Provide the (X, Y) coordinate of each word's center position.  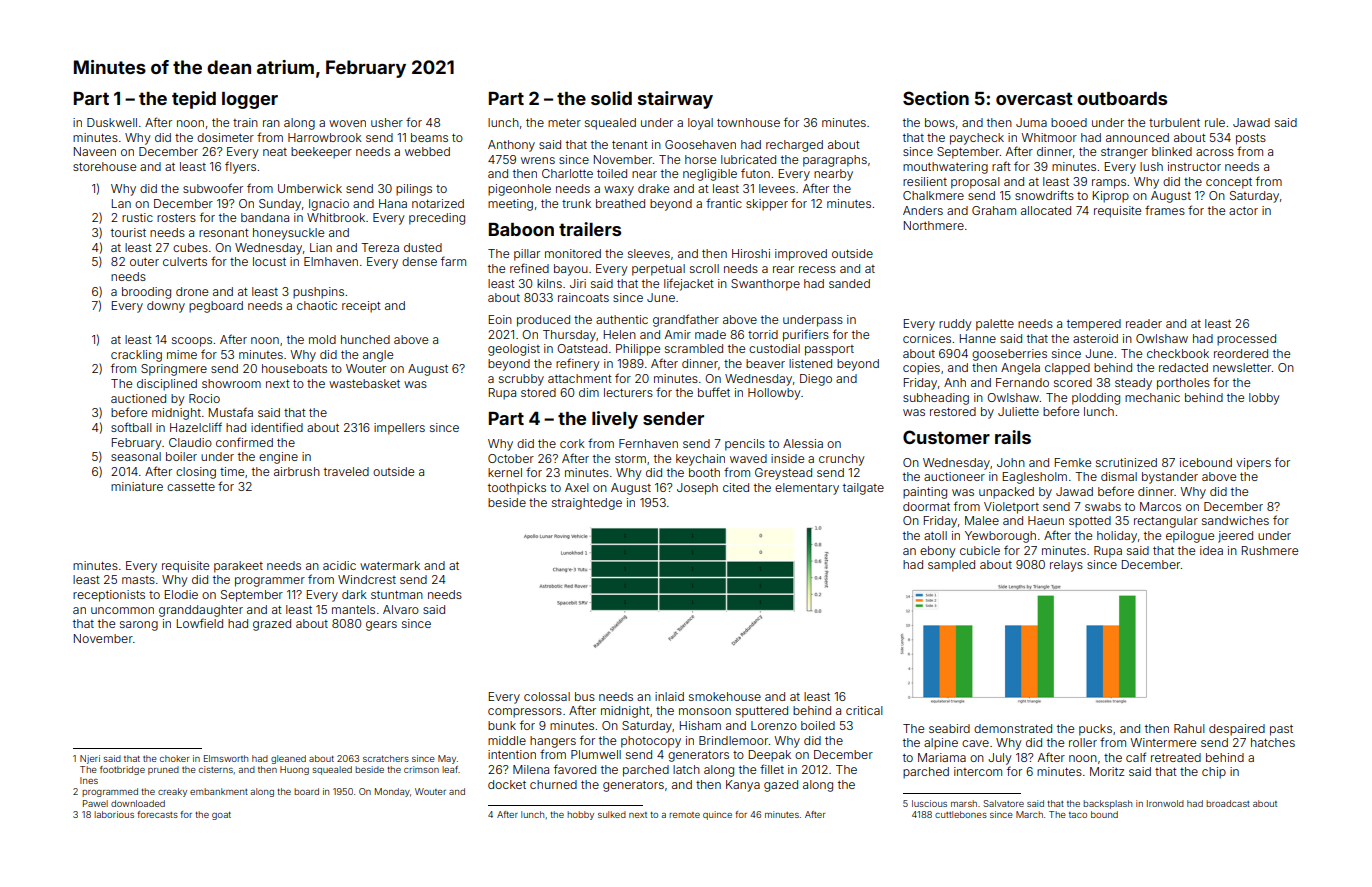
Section (936, 98)
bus (585, 696)
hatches (1273, 742)
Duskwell (112, 122)
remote (684, 815)
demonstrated (1013, 728)
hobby (580, 815)
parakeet (238, 567)
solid (611, 98)
